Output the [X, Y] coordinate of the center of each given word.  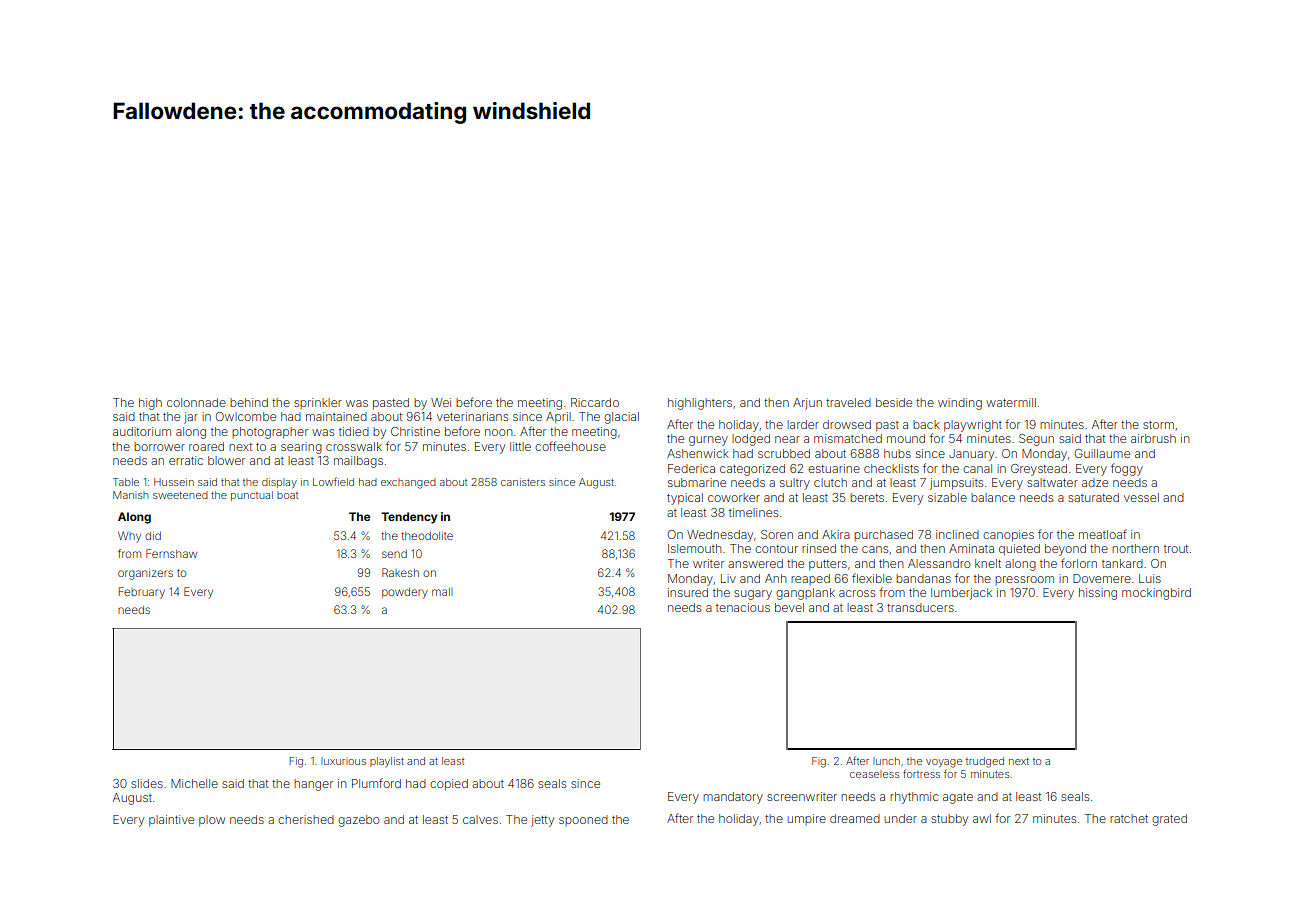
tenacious [743, 607]
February [142, 593]
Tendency [409, 518]
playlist [387, 762]
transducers [920, 607]
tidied [354, 431]
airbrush [1153, 438]
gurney [708, 441]
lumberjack [961, 594]
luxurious [343, 761]
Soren [777, 534]
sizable [947, 497]
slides [147, 783]
